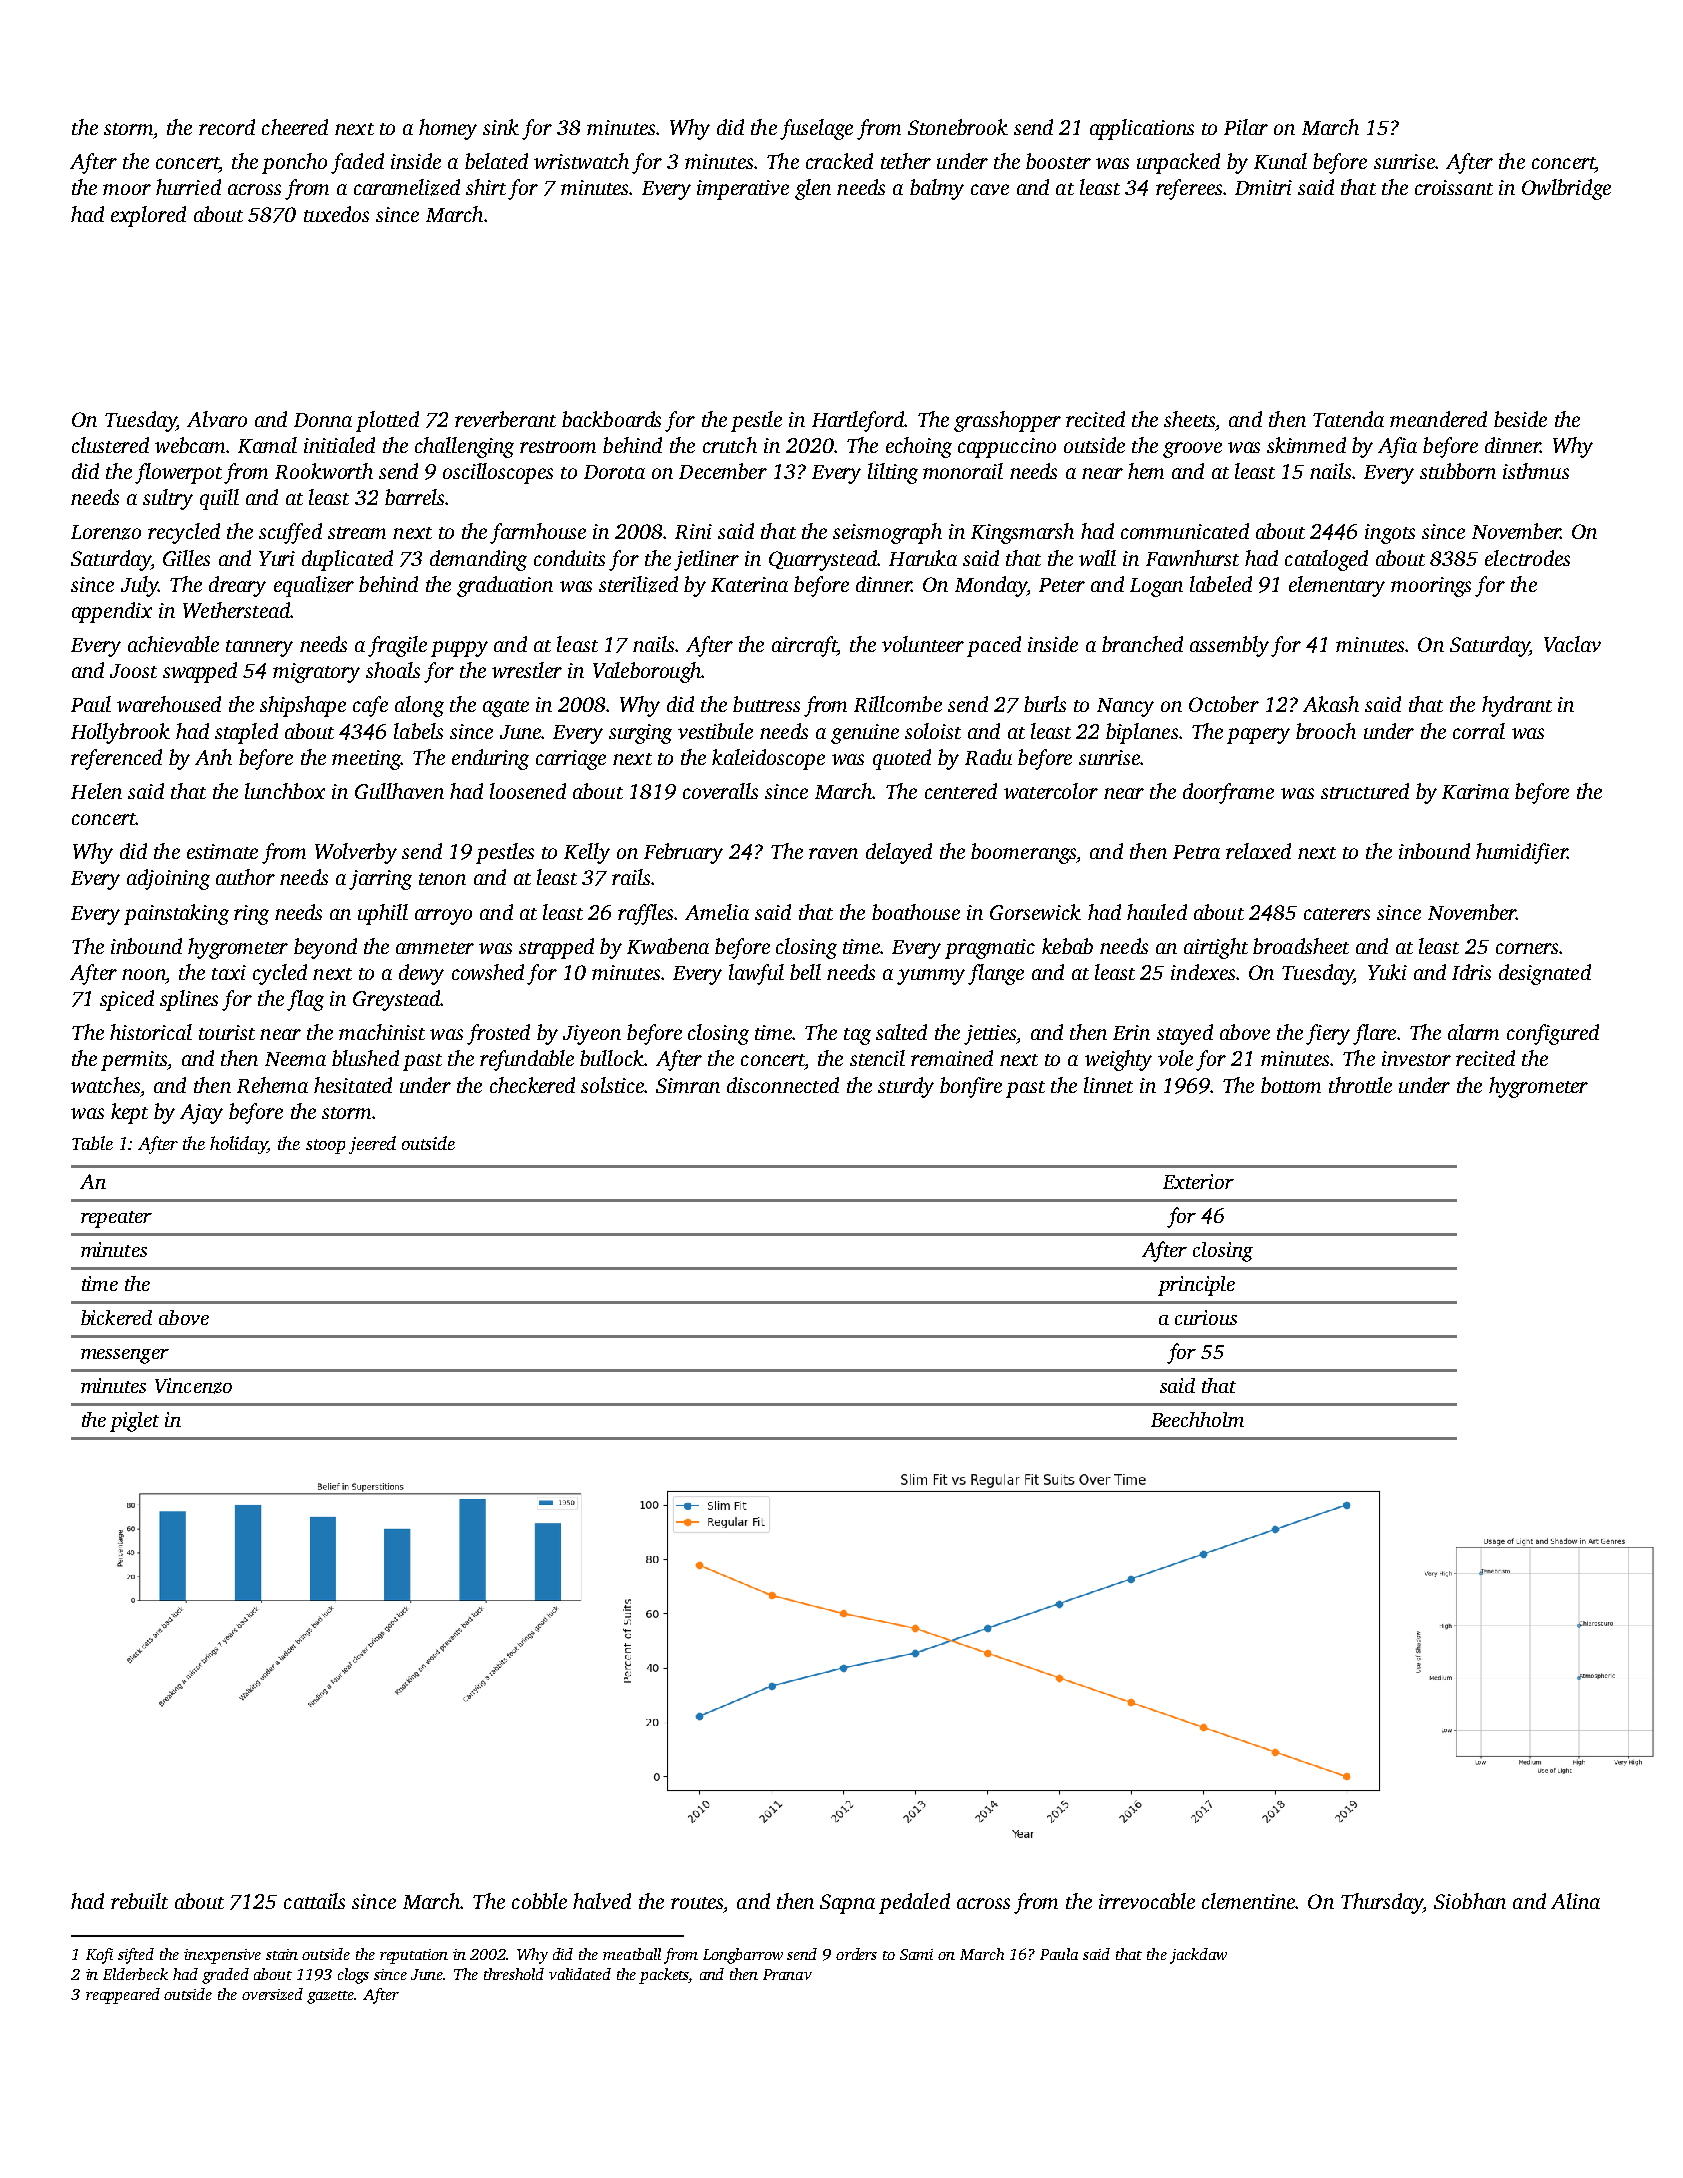 The width and height of the screenshot is (1683, 2178). What do you see at coordinates (176, 914) in the screenshot?
I see `painstaking` at bounding box center [176, 914].
